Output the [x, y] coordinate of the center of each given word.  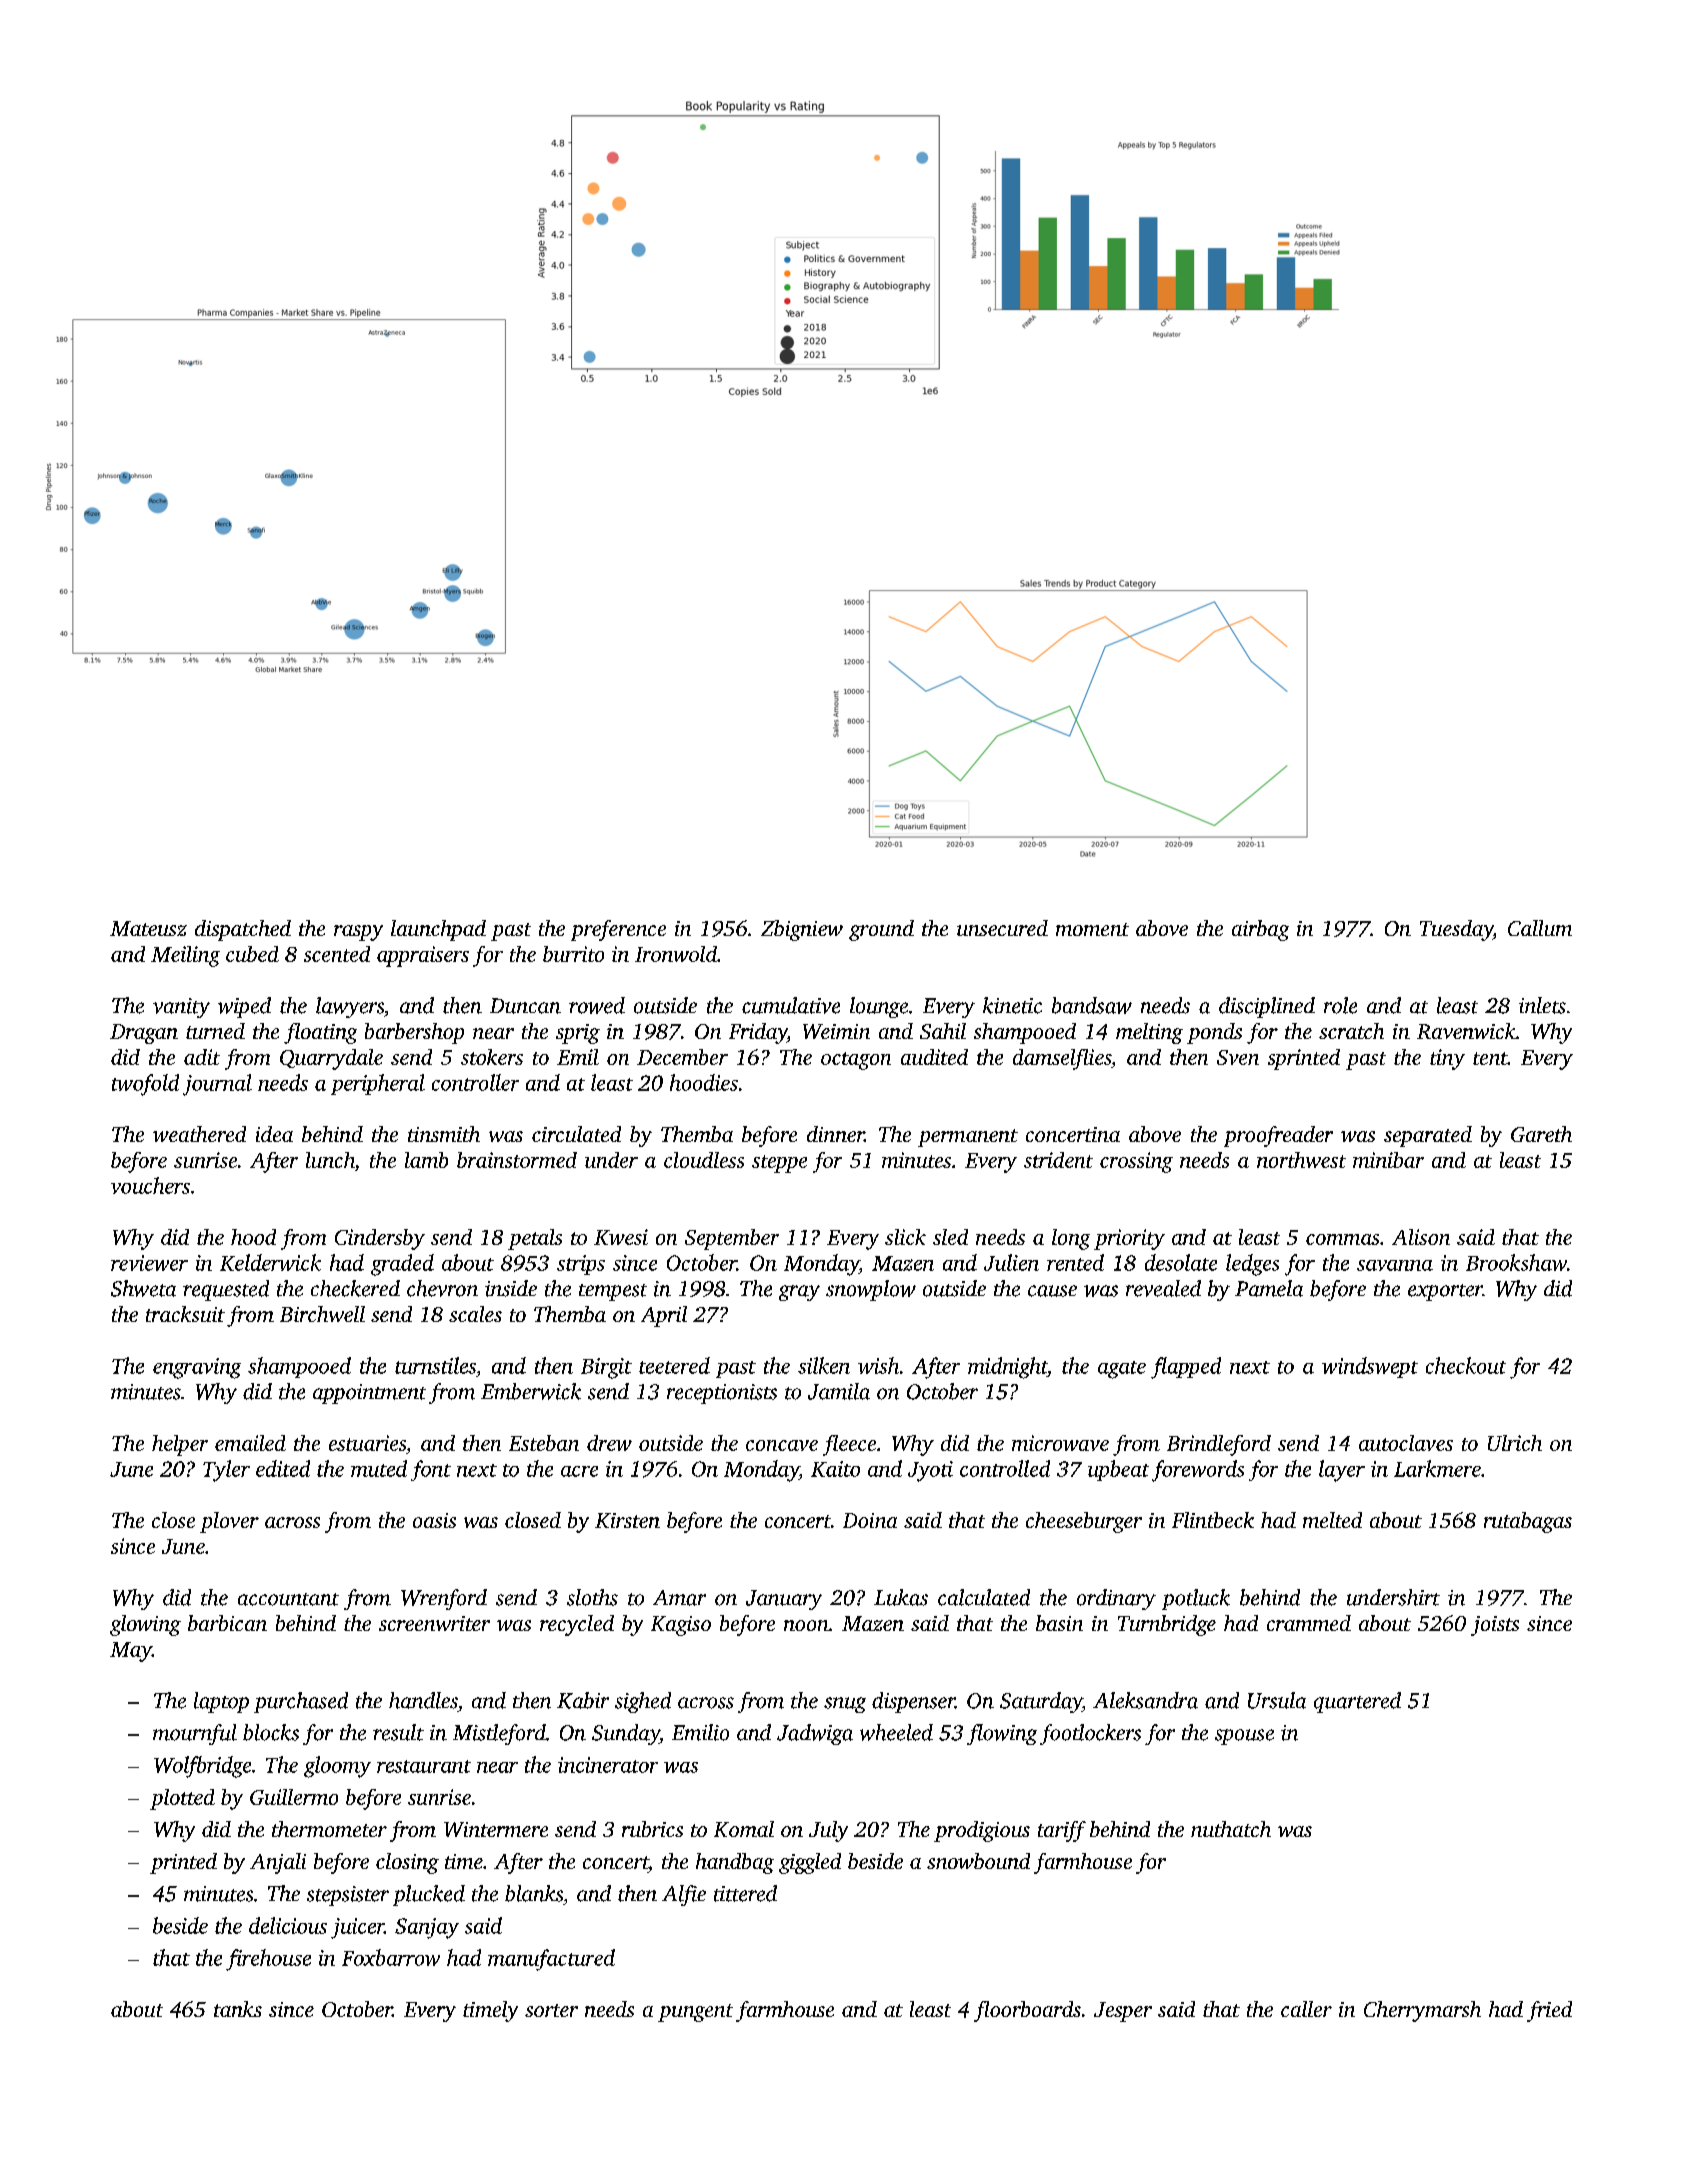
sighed [643, 1702]
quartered [1357, 1702]
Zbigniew [802, 930]
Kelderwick [270, 1262]
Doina [870, 1520]
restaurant [424, 1766]
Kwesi [621, 1237]
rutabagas [1528, 1522]
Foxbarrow [391, 1957]
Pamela [1269, 1288]
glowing [145, 1625]
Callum [1540, 928]
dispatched [243, 930]
